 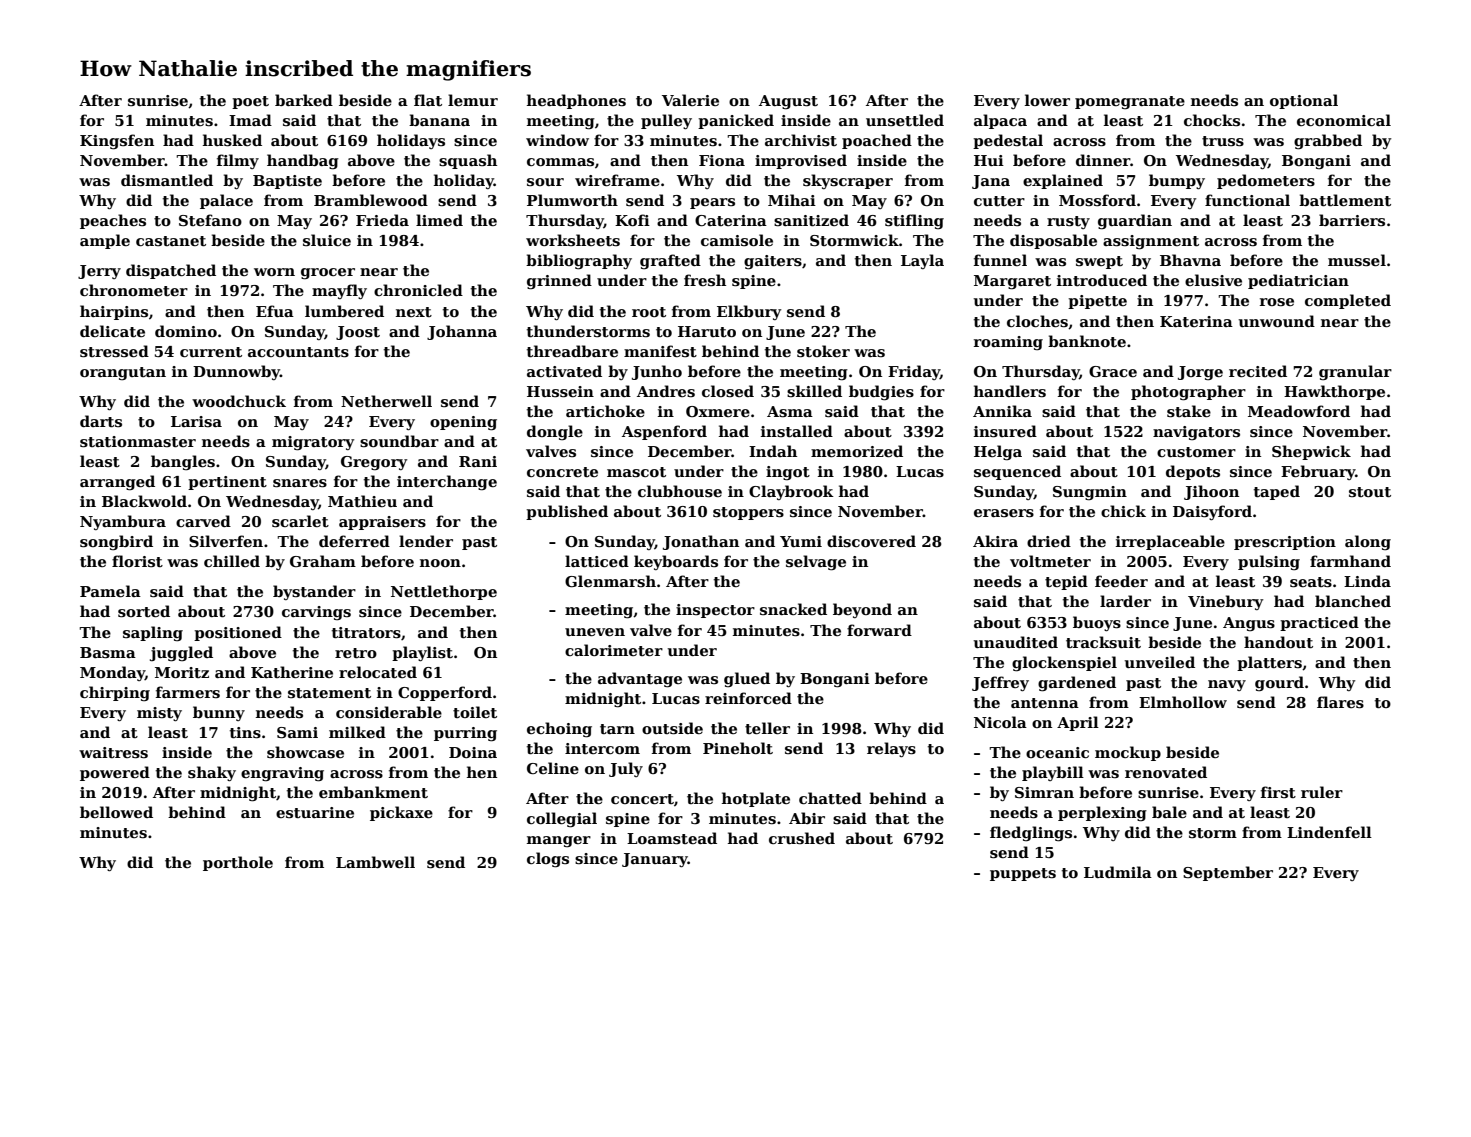 I want to click on optional, so click(x=1304, y=101).
